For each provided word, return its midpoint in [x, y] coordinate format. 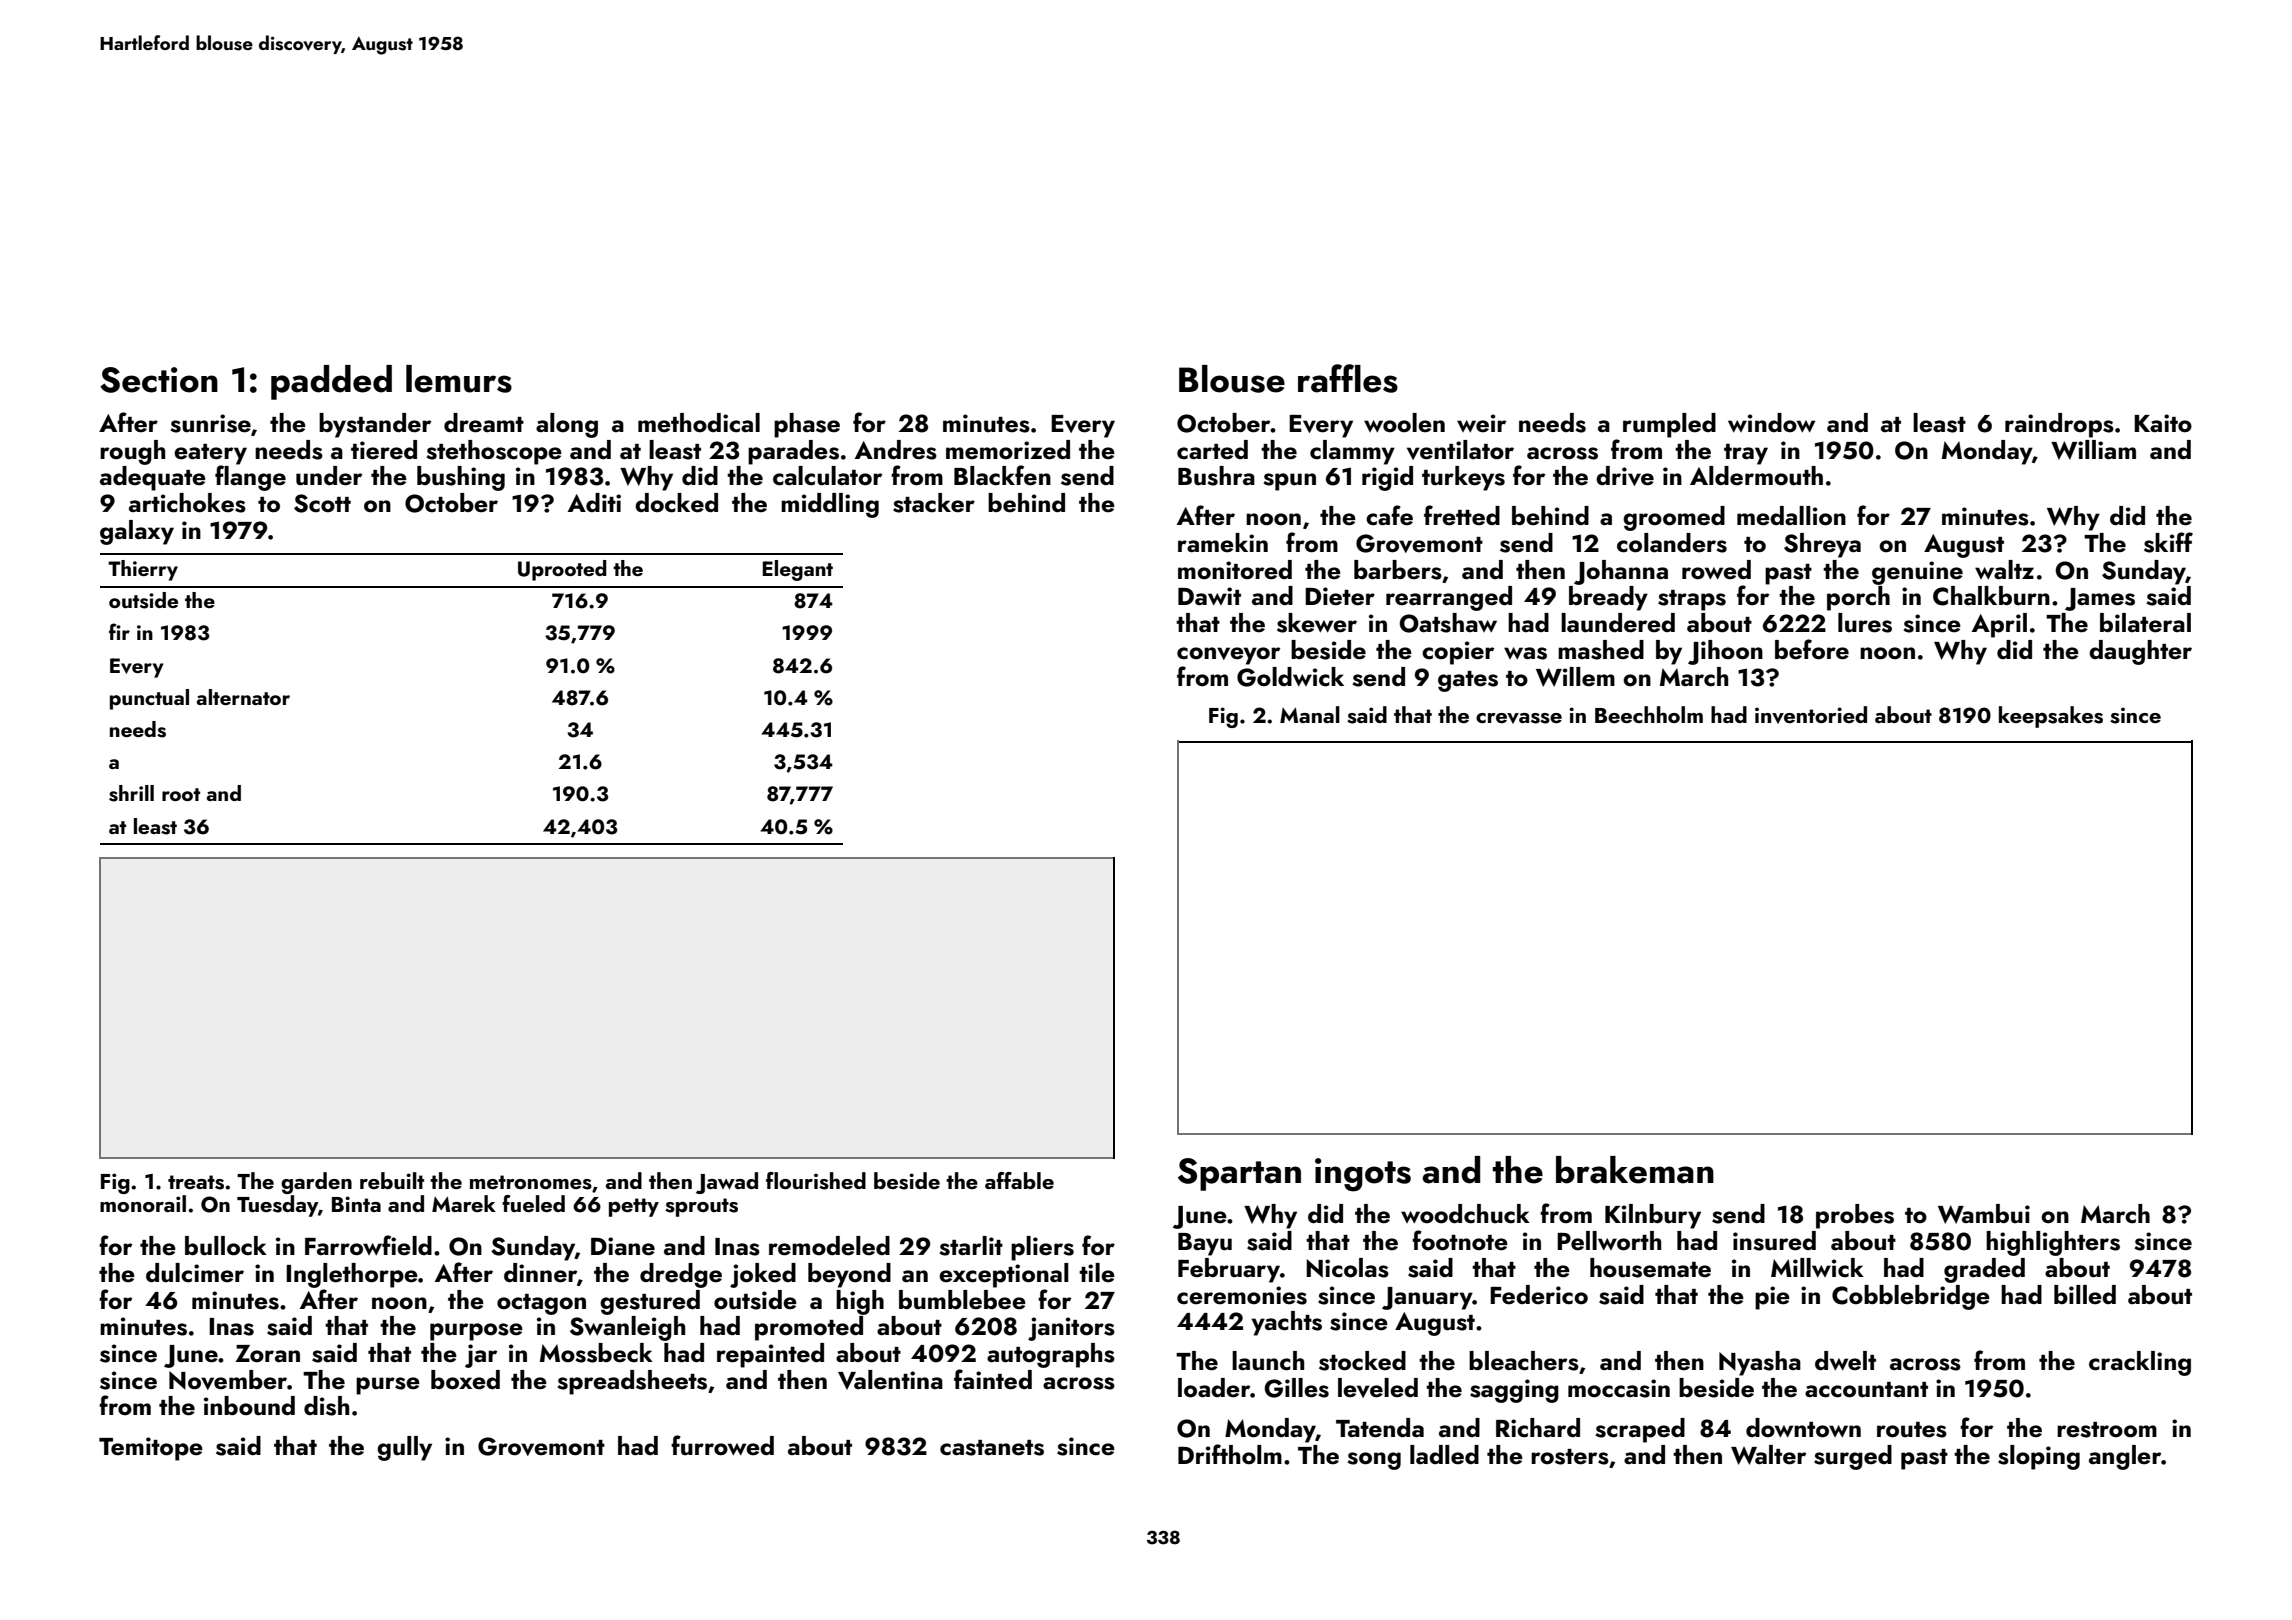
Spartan [1239, 1174]
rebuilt [392, 1180]
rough [132, 452]
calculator [827, 476]
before [1812, 649]
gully [404, 1448]
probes [1855, 1216]
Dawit [1209, 596]
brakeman [1635, 1170]
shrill [131, 793]
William [2093, 450]
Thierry [143, 570]
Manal [1310, 714]
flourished [816, 1181]
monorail [143, 1203]
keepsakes [2051, 717]
